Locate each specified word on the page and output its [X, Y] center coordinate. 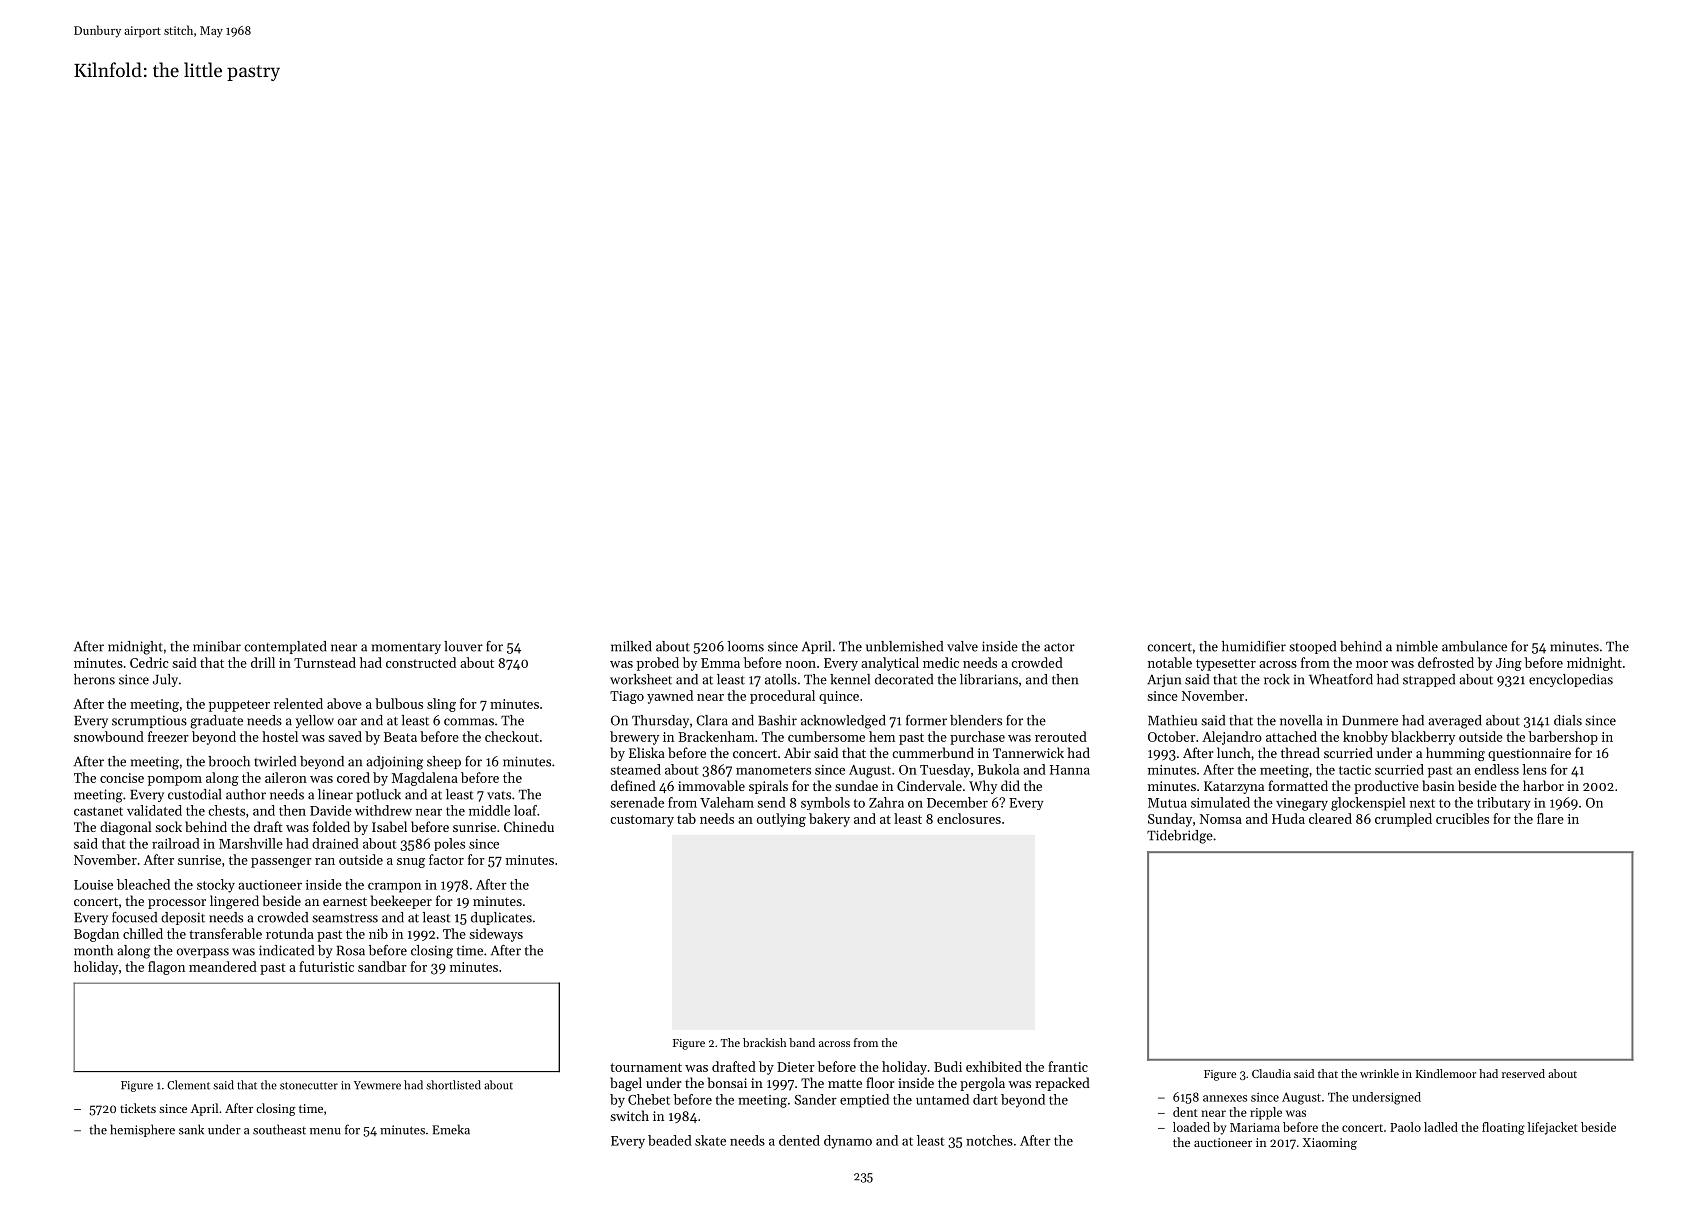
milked [631, 646]
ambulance [1474, 646]
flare [1550, 818]
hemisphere [142, 1130]
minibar [217, 646]
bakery [829, 820]
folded [331, 826]
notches [989, 1140]
